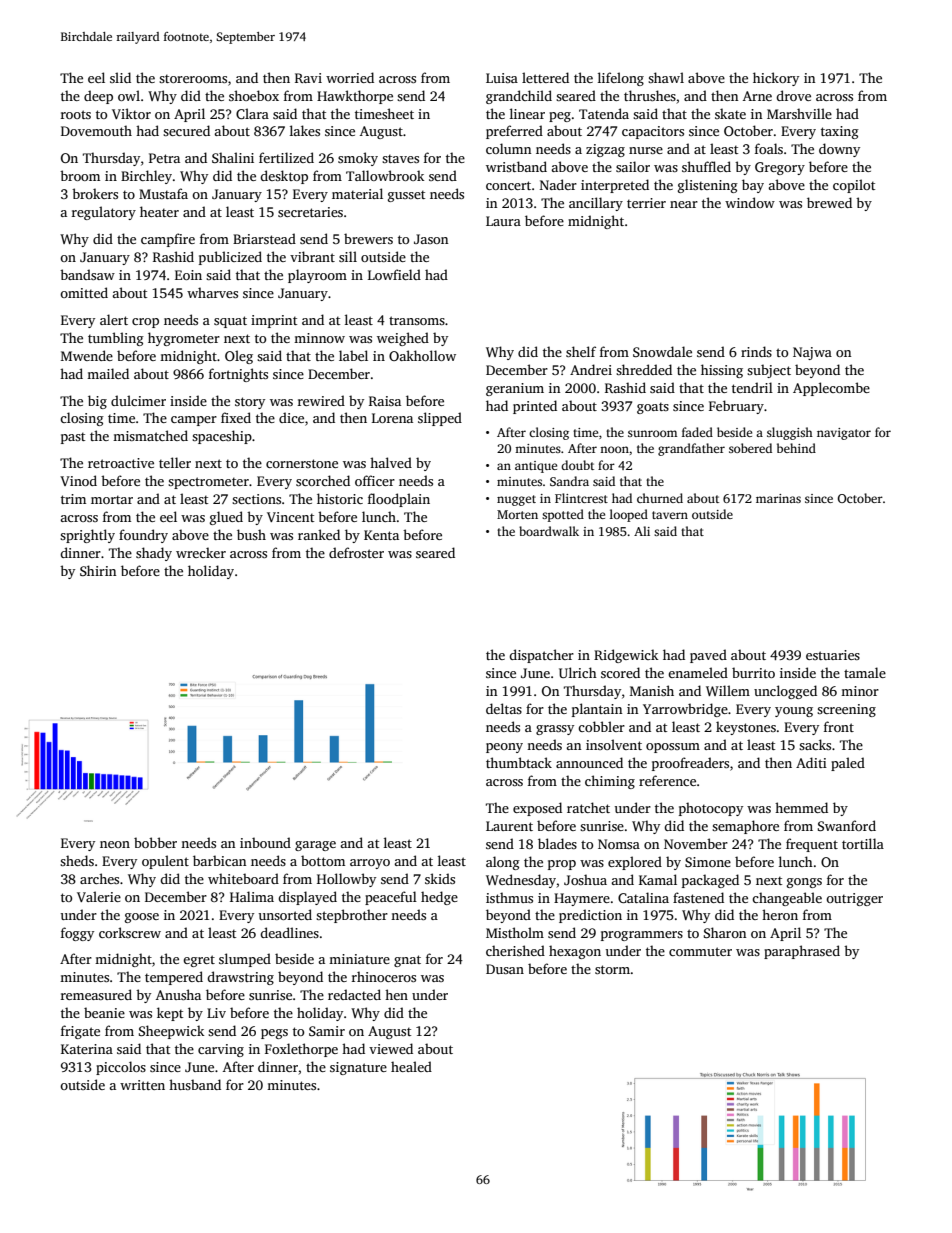  Describe the element at coordinates (265, 842) in the screenshot. I see `inbound` at that location.
